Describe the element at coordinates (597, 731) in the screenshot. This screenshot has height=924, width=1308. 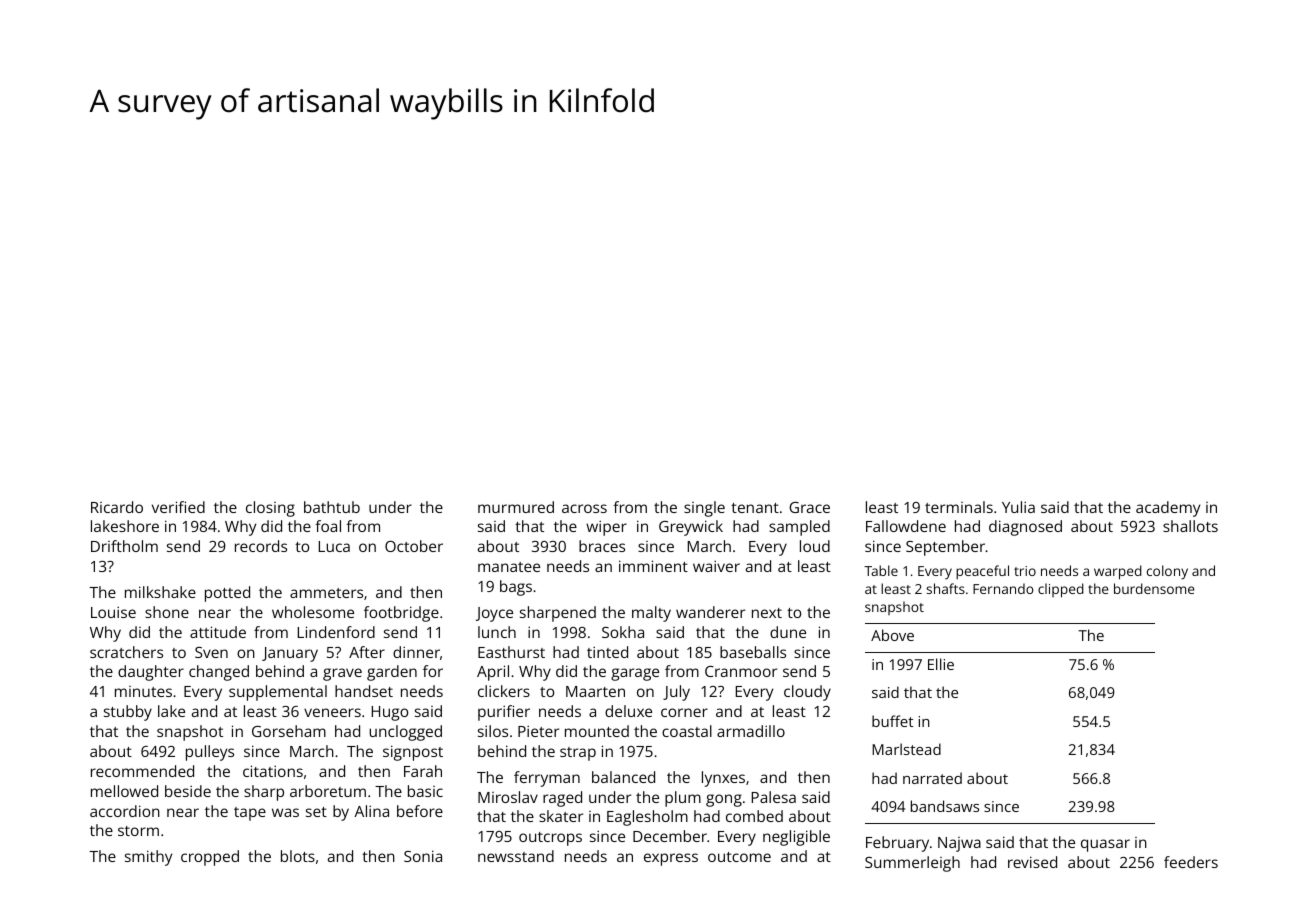
I see `mounted` at that location.
